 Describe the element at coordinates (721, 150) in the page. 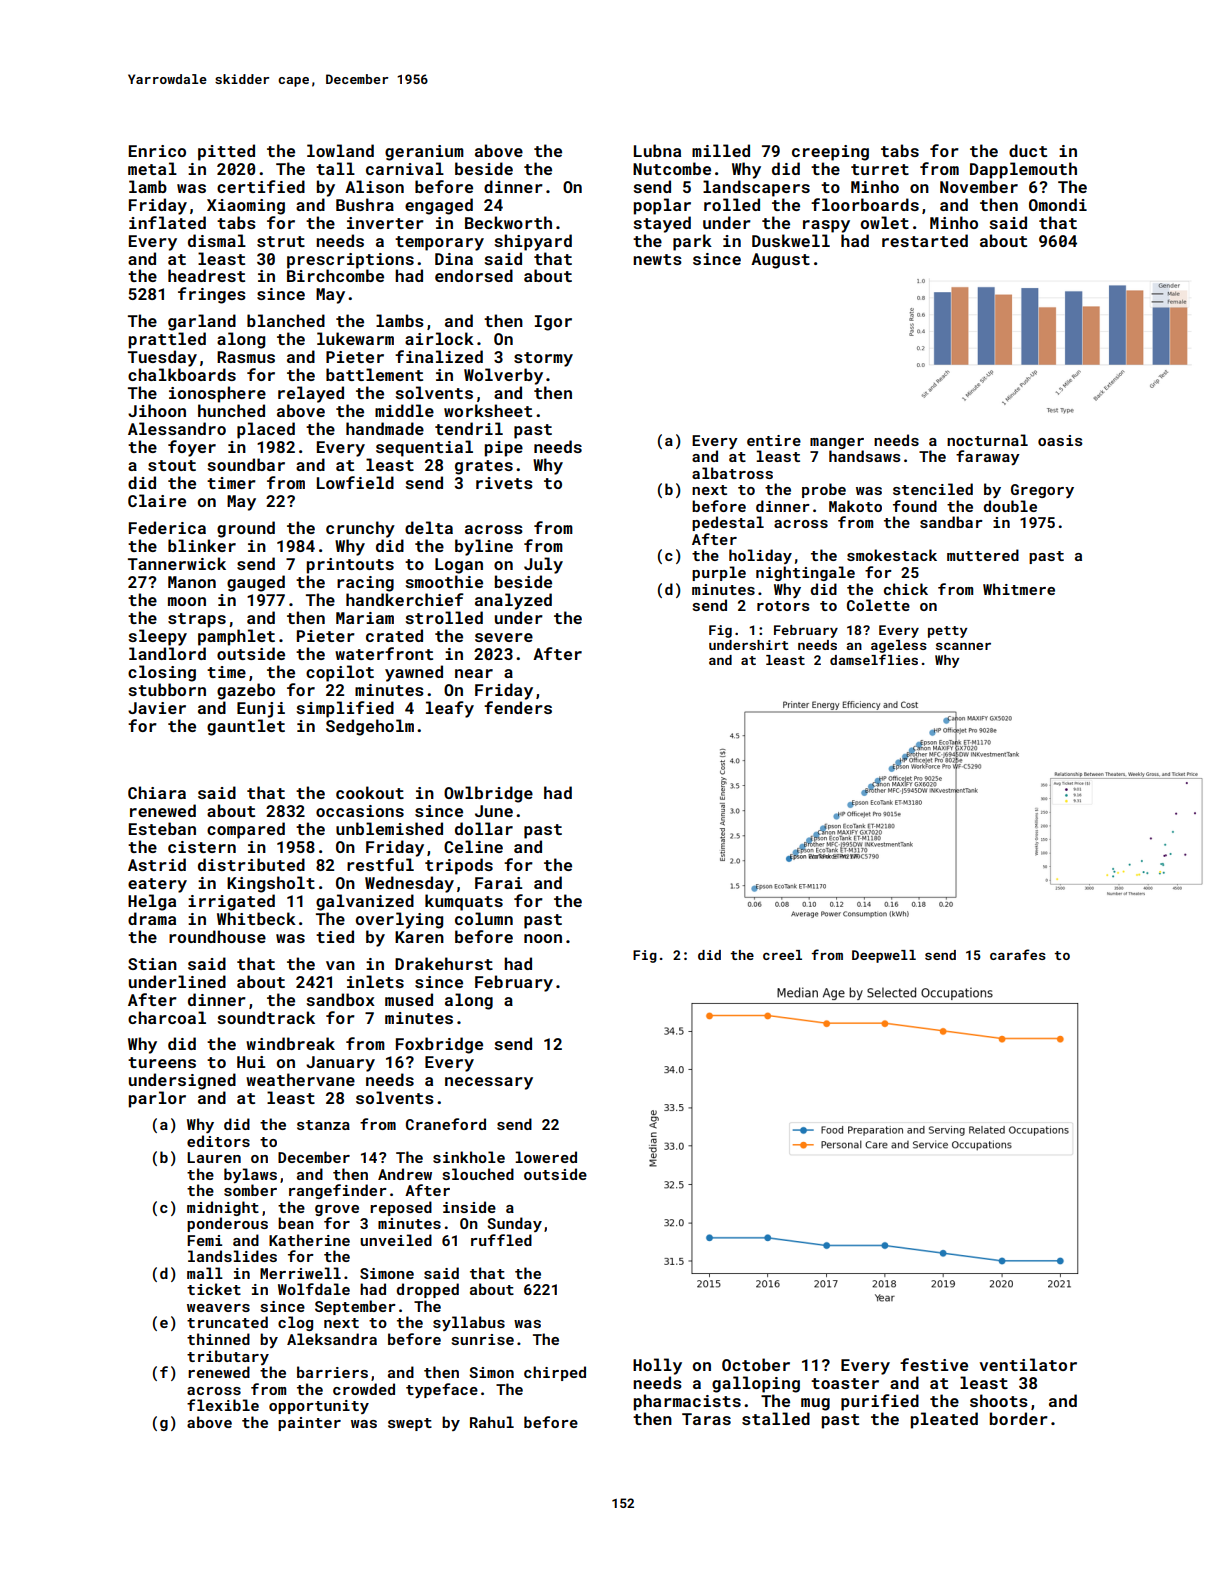

I see `milled` at that location.
